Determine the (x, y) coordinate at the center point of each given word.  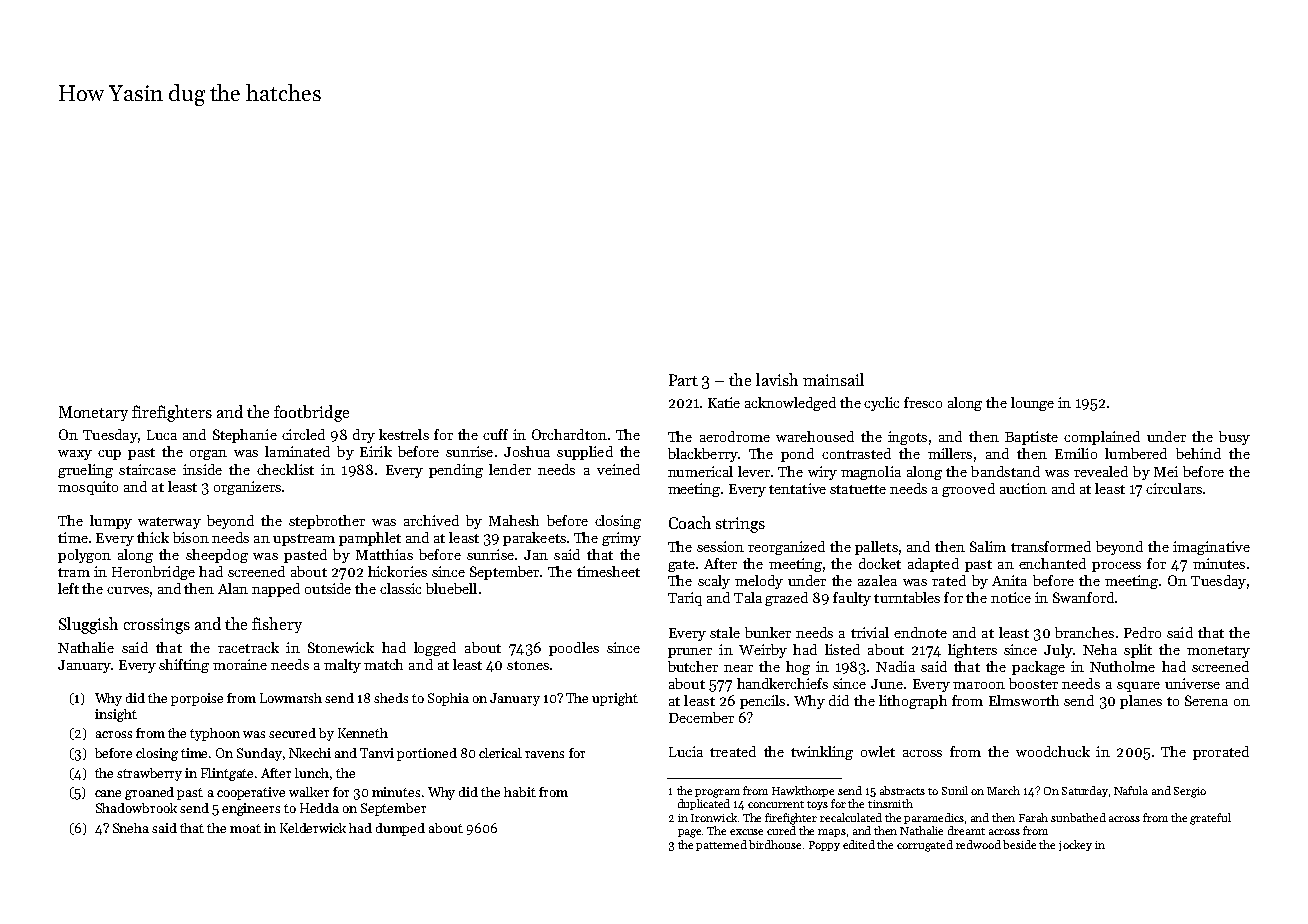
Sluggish (88, 625)
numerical (700, 471)
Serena (1206, 700)
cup (109, 455)
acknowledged (790, 404)
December (701, 717)
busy (1234, 438)
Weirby (763, 651)
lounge (1032, 404)
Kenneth (363, 733)
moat (245, 828)
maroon (979, 685)
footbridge (311, 413)
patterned (721, 845)
